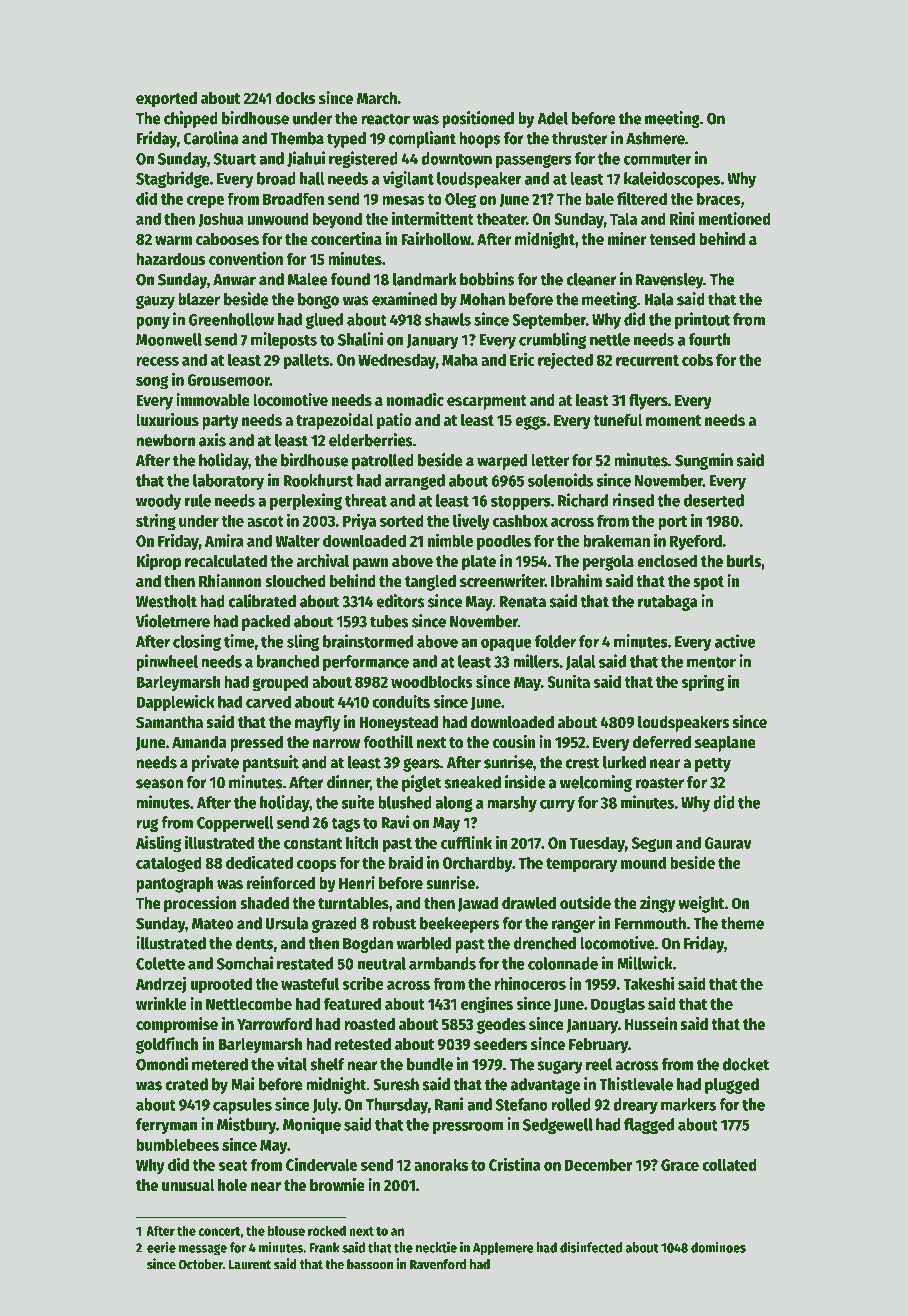  I want to click on unusual, so click(188, 1185).
